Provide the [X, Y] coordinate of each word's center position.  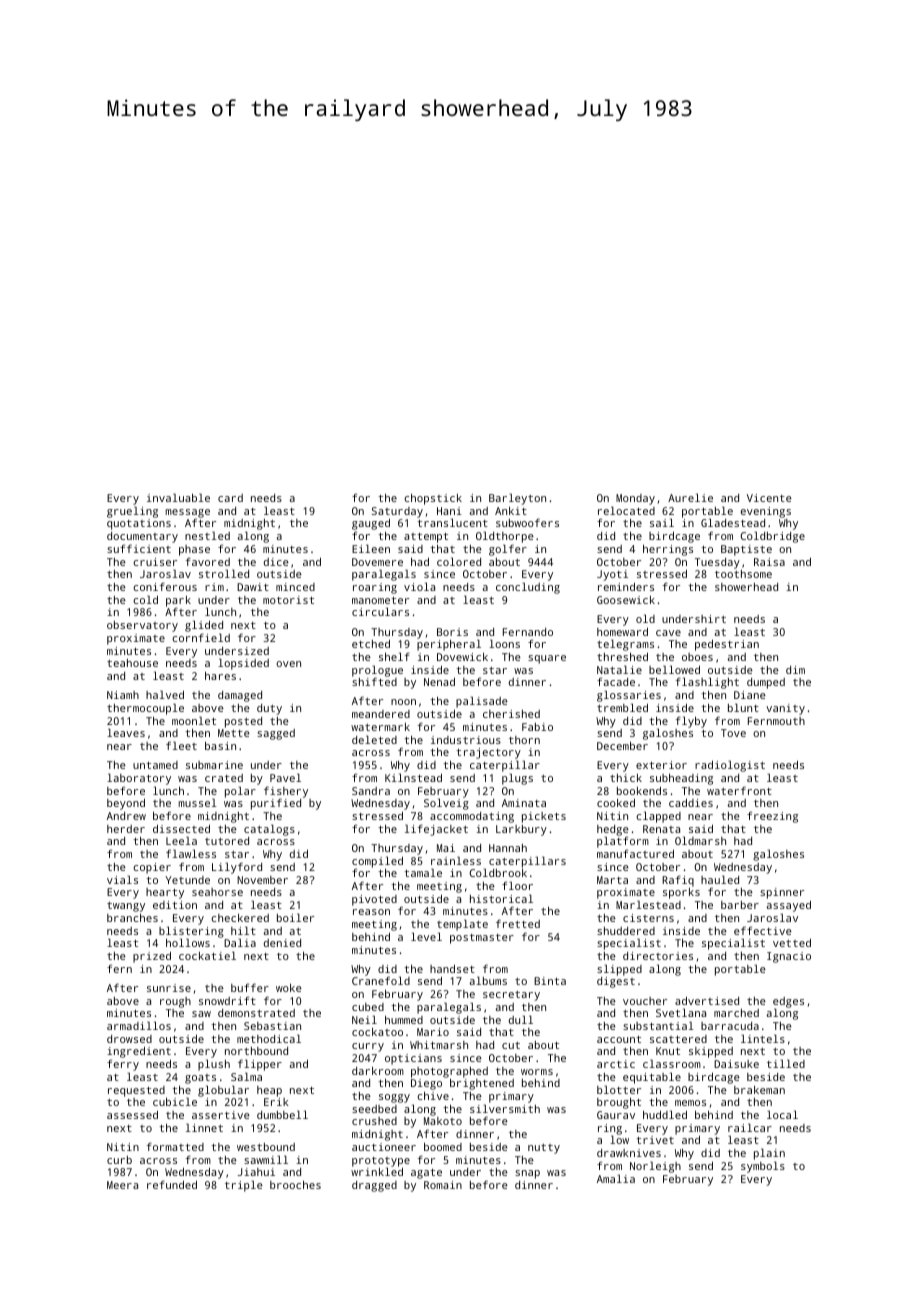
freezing [772, 817]
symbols [763, 1167]
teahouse [132, 663]
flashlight [707, 683]
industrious [466, 740]
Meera [122, 1185]
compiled [377, 862]
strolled [224, 573]
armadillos [139, 1025]
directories [658, 956]
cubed [368, 1007]
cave [668, 633]
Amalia [616, 1178]
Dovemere [377, 562]
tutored [227, 841]
